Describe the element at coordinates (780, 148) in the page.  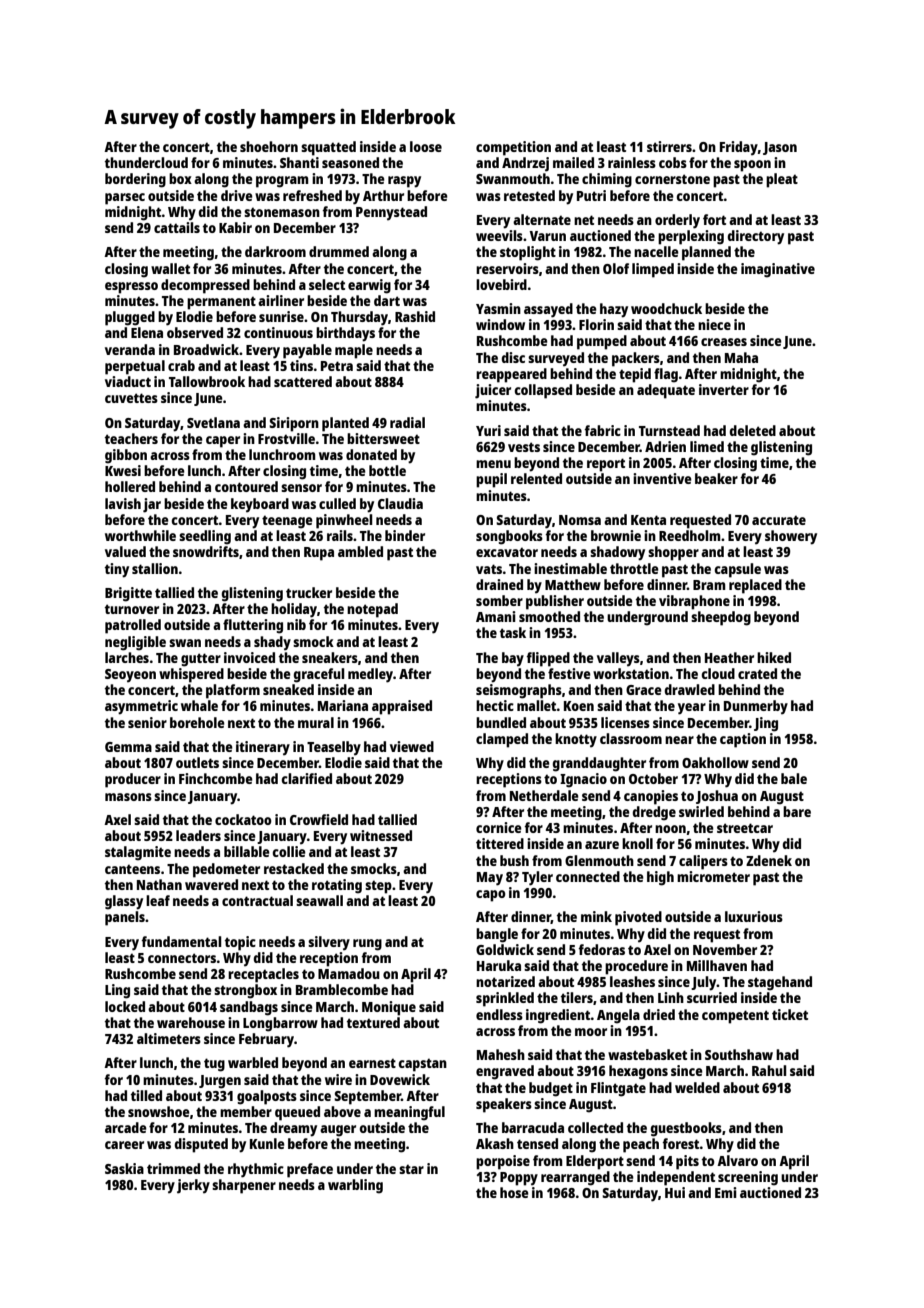
I see `Jason` at that location.
